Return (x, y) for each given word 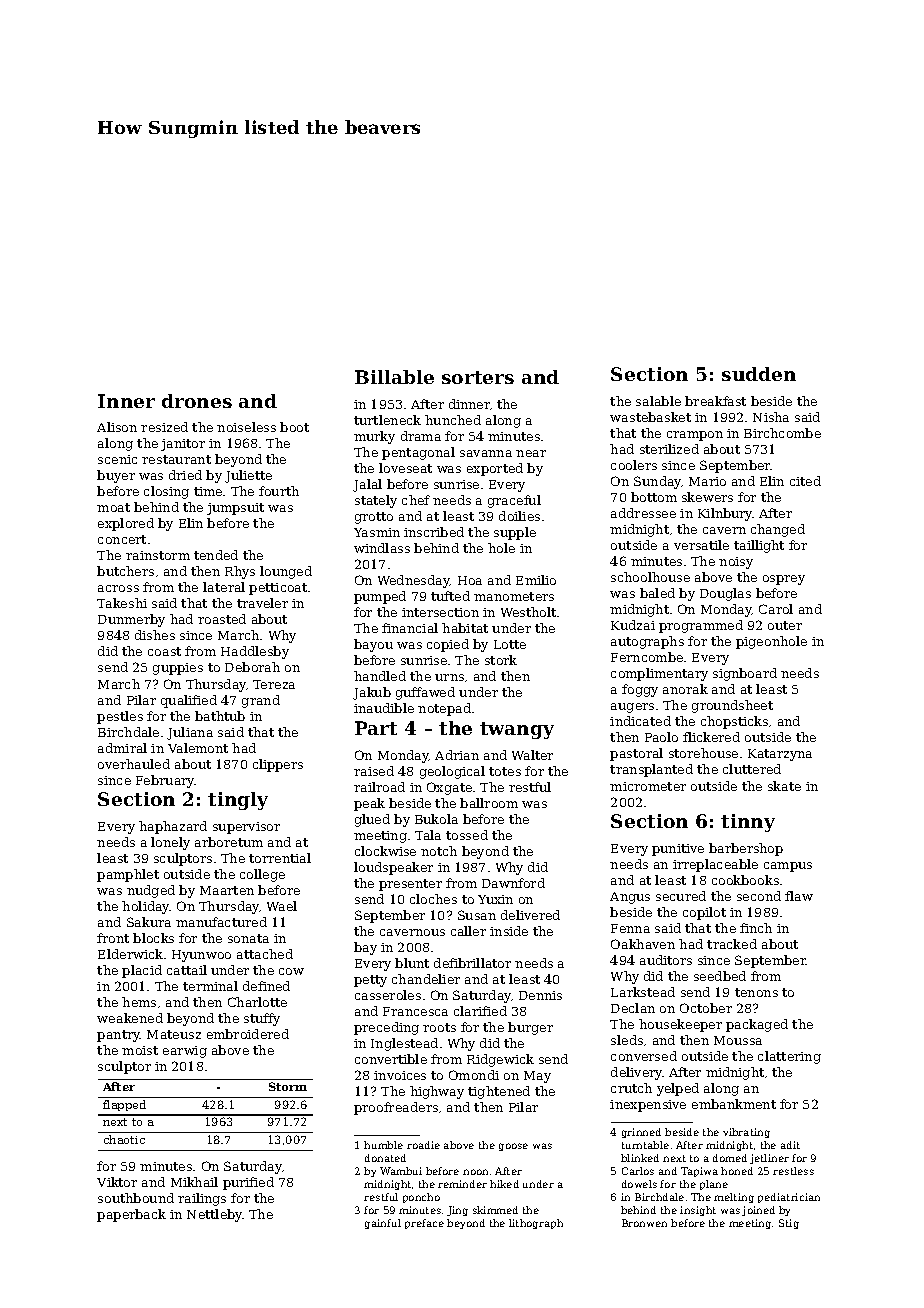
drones (197, 401)
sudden (759, 374)
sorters (478, 377)
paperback (131, 1215)
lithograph (536, 1224)
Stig (789, 1224)
